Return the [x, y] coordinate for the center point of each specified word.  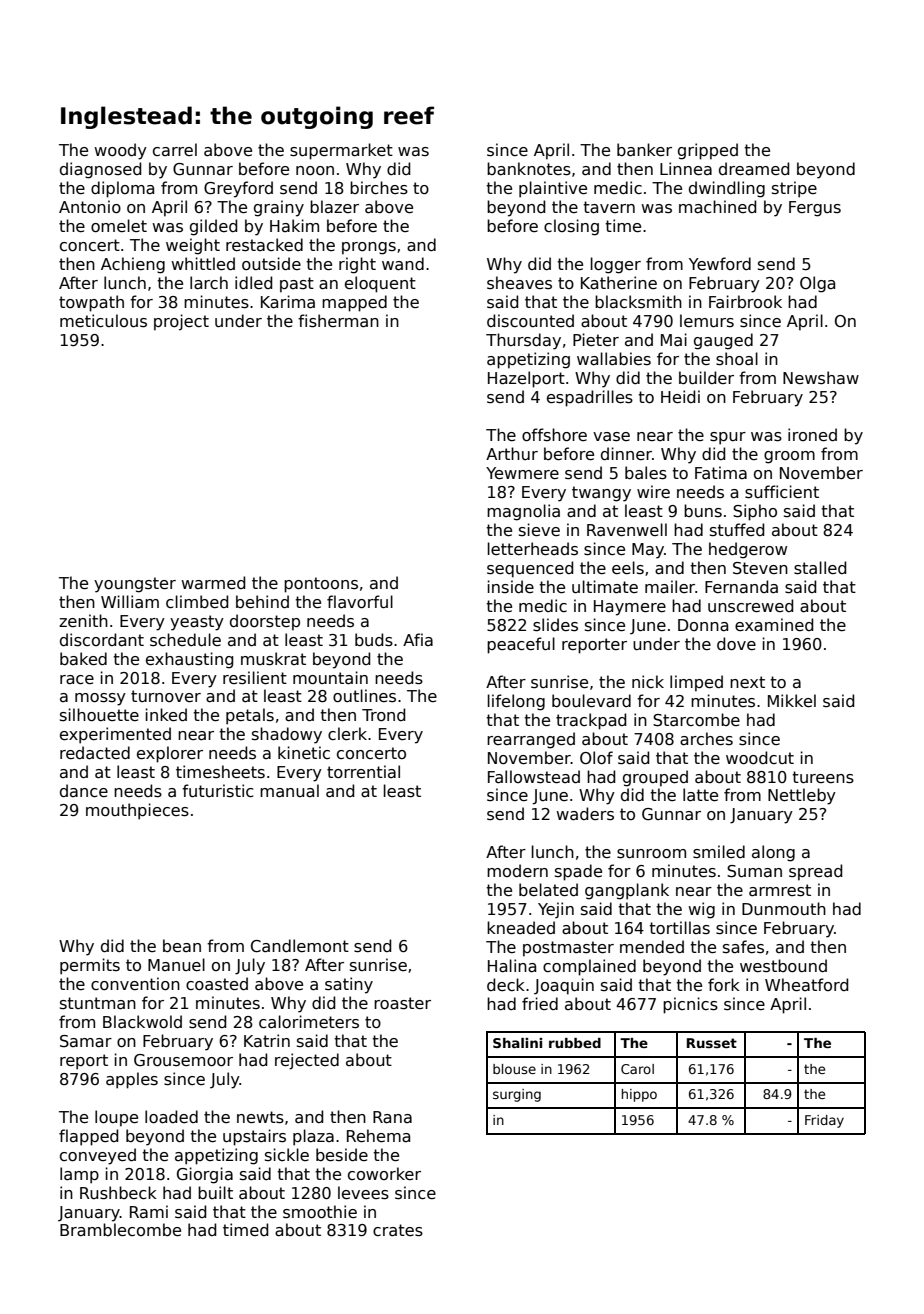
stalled [820, 568]
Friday [824, 1121]
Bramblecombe [120, 1230]
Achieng [133, 265]
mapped [354, 303]
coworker [384, 1173]
